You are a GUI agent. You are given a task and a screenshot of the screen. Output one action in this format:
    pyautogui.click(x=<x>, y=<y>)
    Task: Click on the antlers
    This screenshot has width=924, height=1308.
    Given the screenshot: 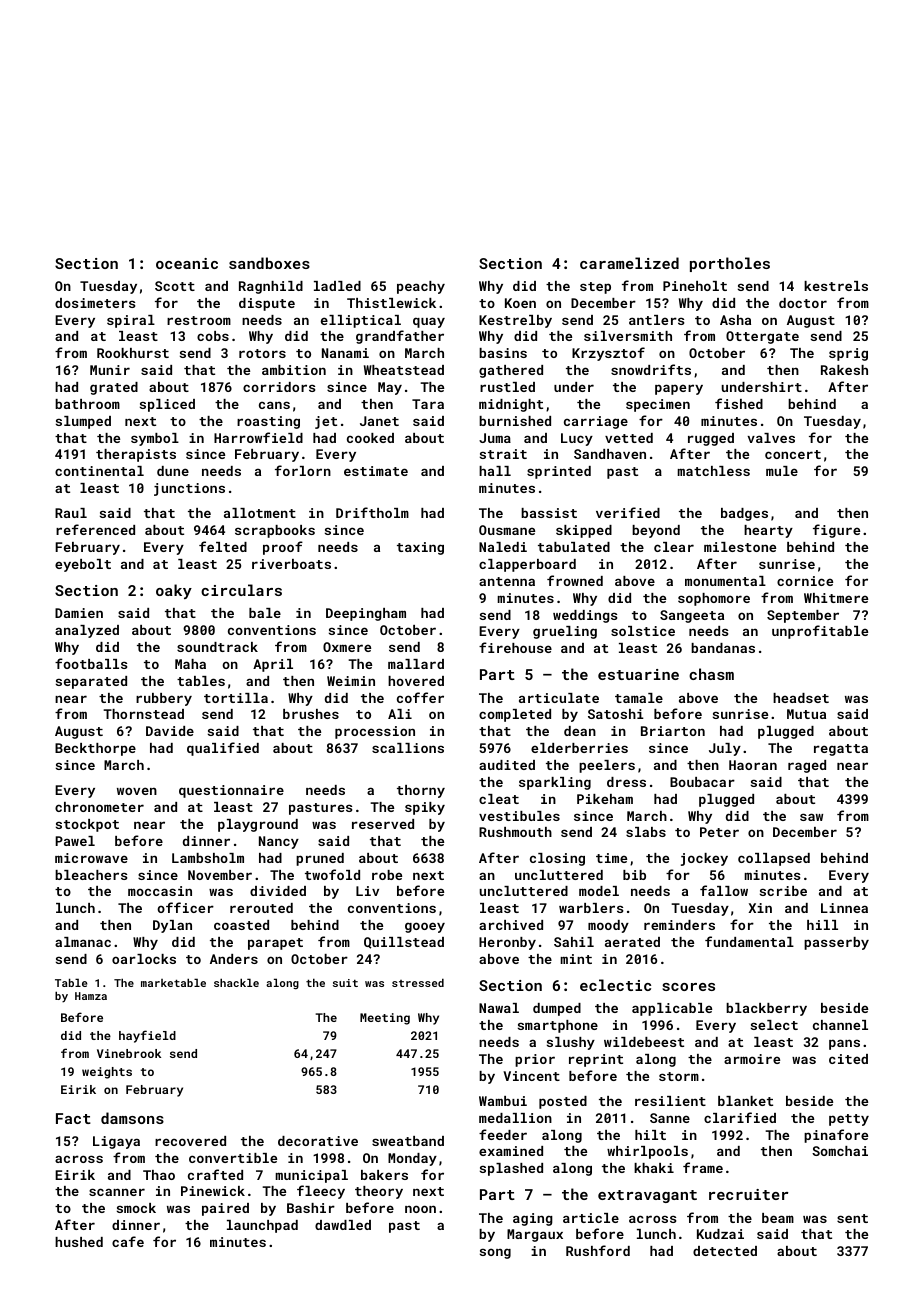 What is the action you would take?
    pyautogui.click(x=656, y=320)
